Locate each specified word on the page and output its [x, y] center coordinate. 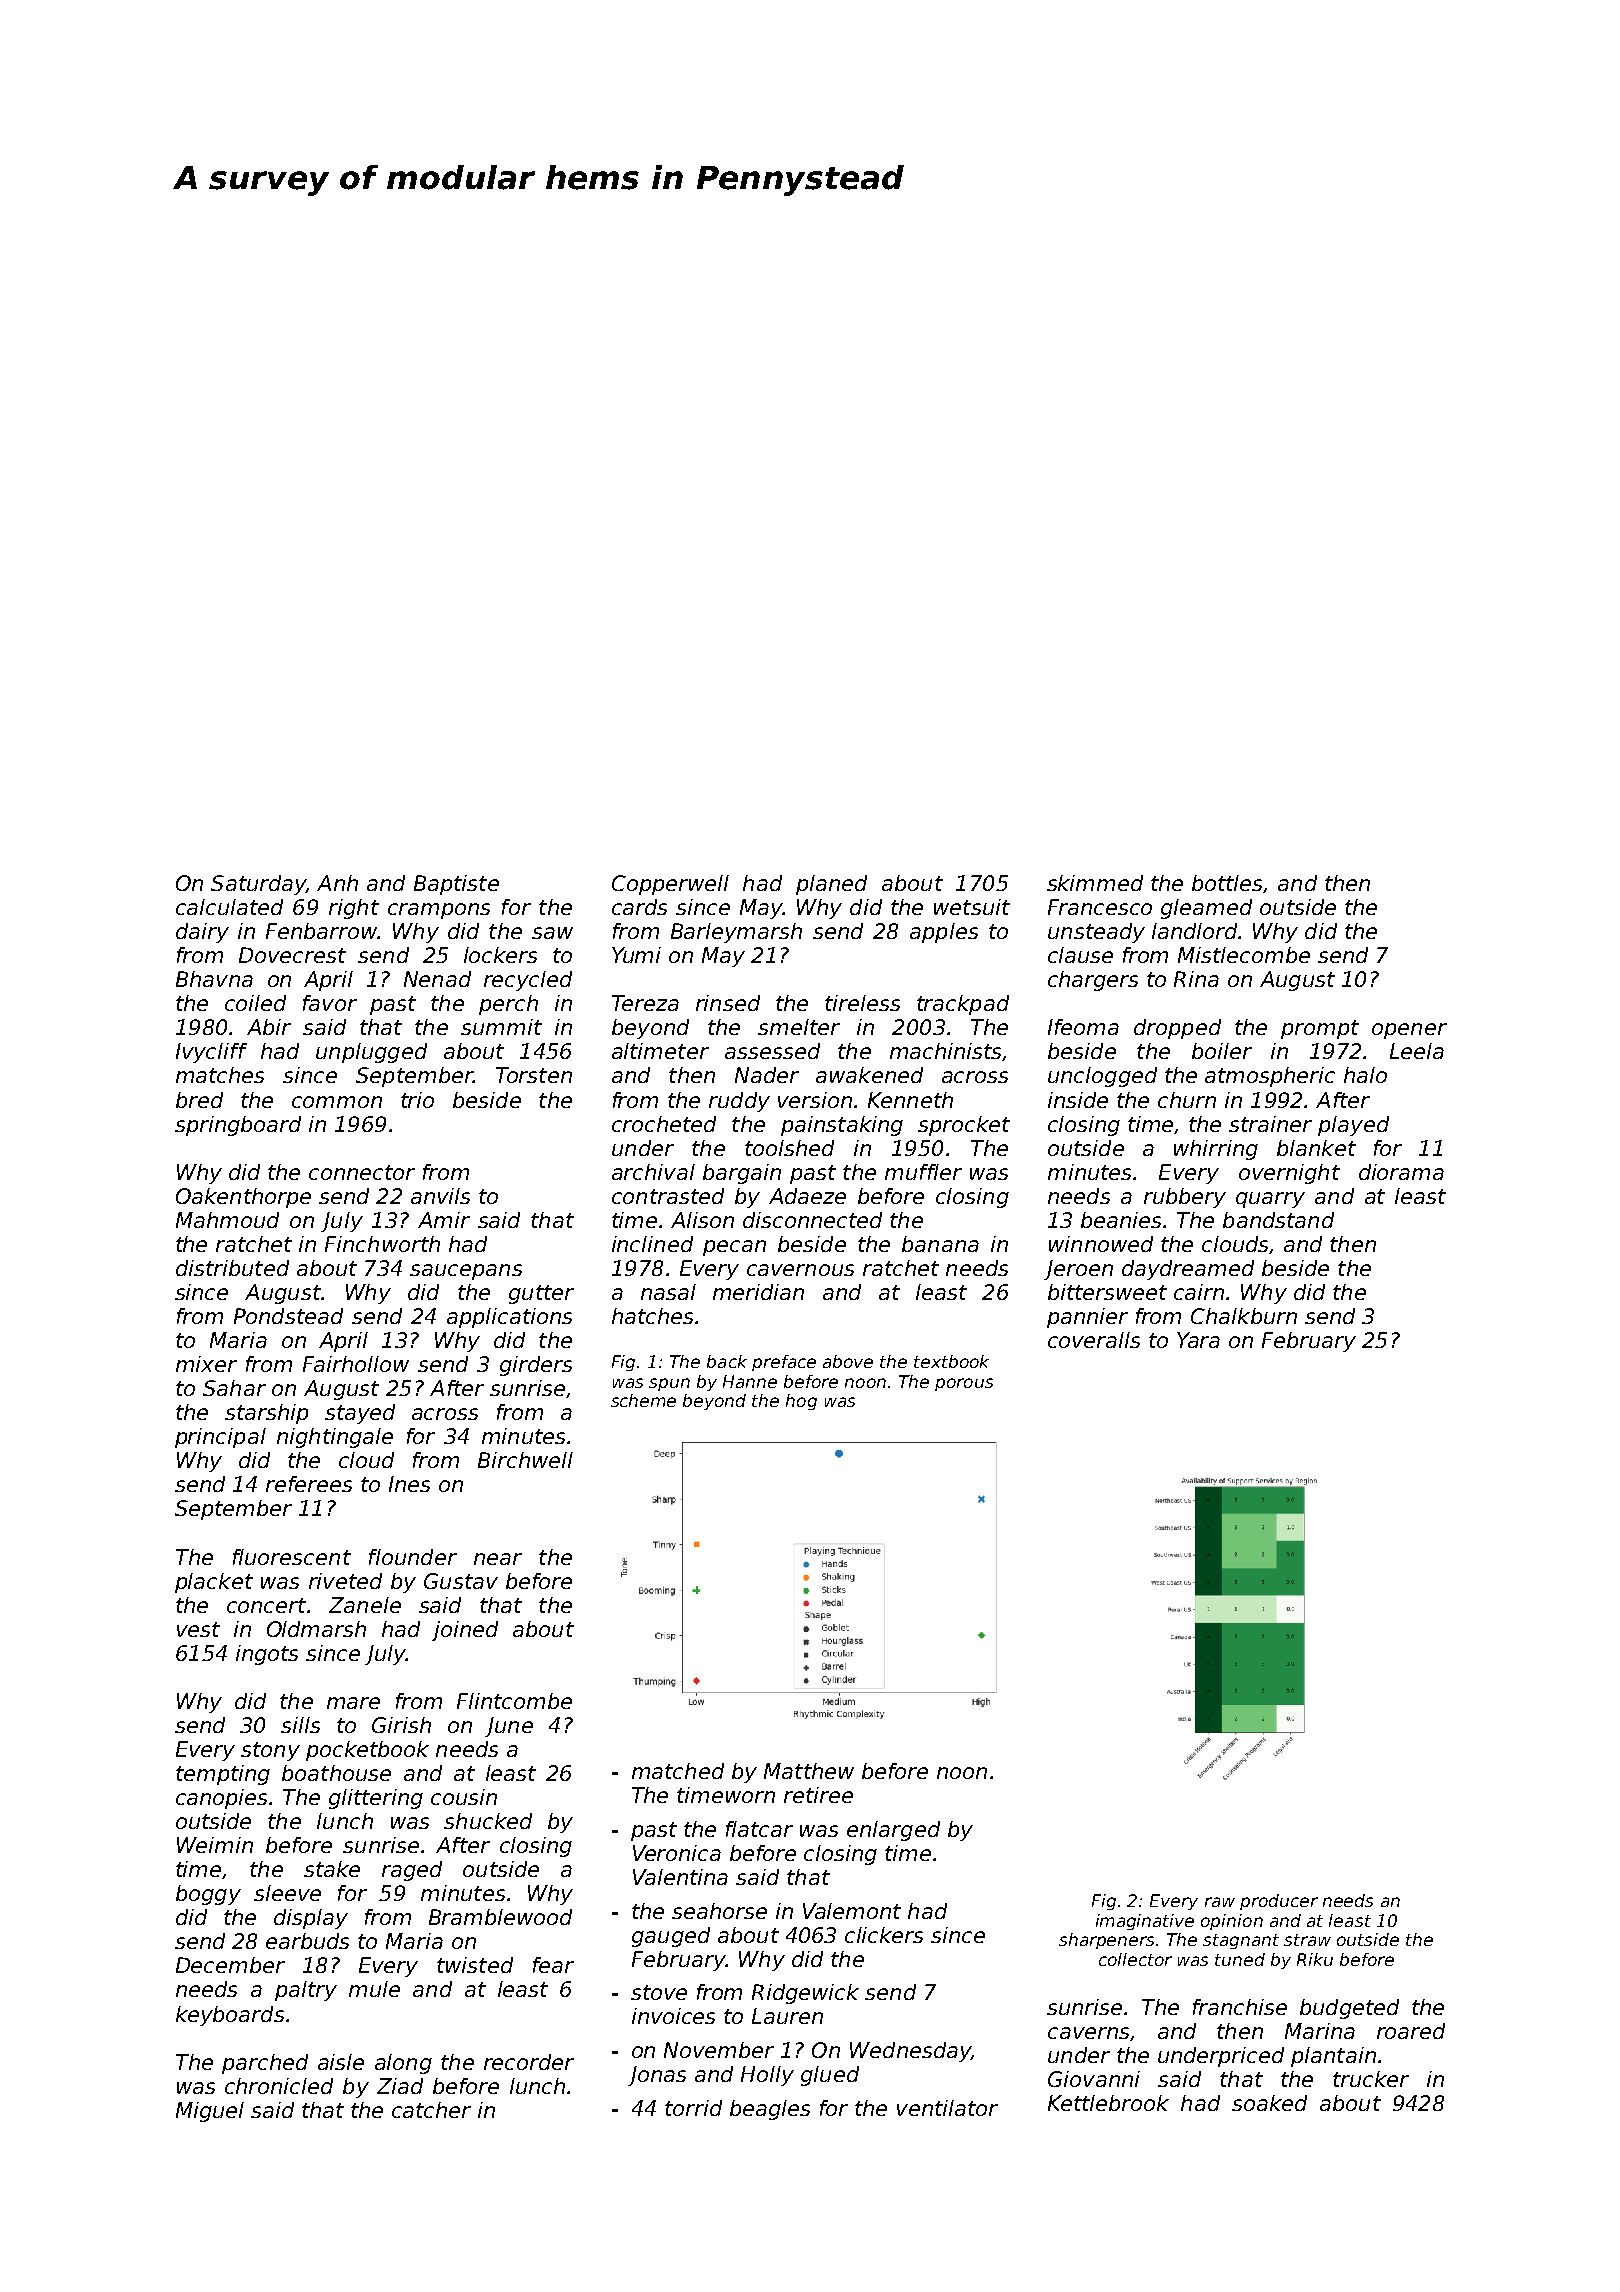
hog [801, 1402]
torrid [693, 2108]
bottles [1228, 884]
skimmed [1095, 883]
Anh [337, 883]
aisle [341, 2062]
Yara [1198, 1340]
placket [214, 1583]
